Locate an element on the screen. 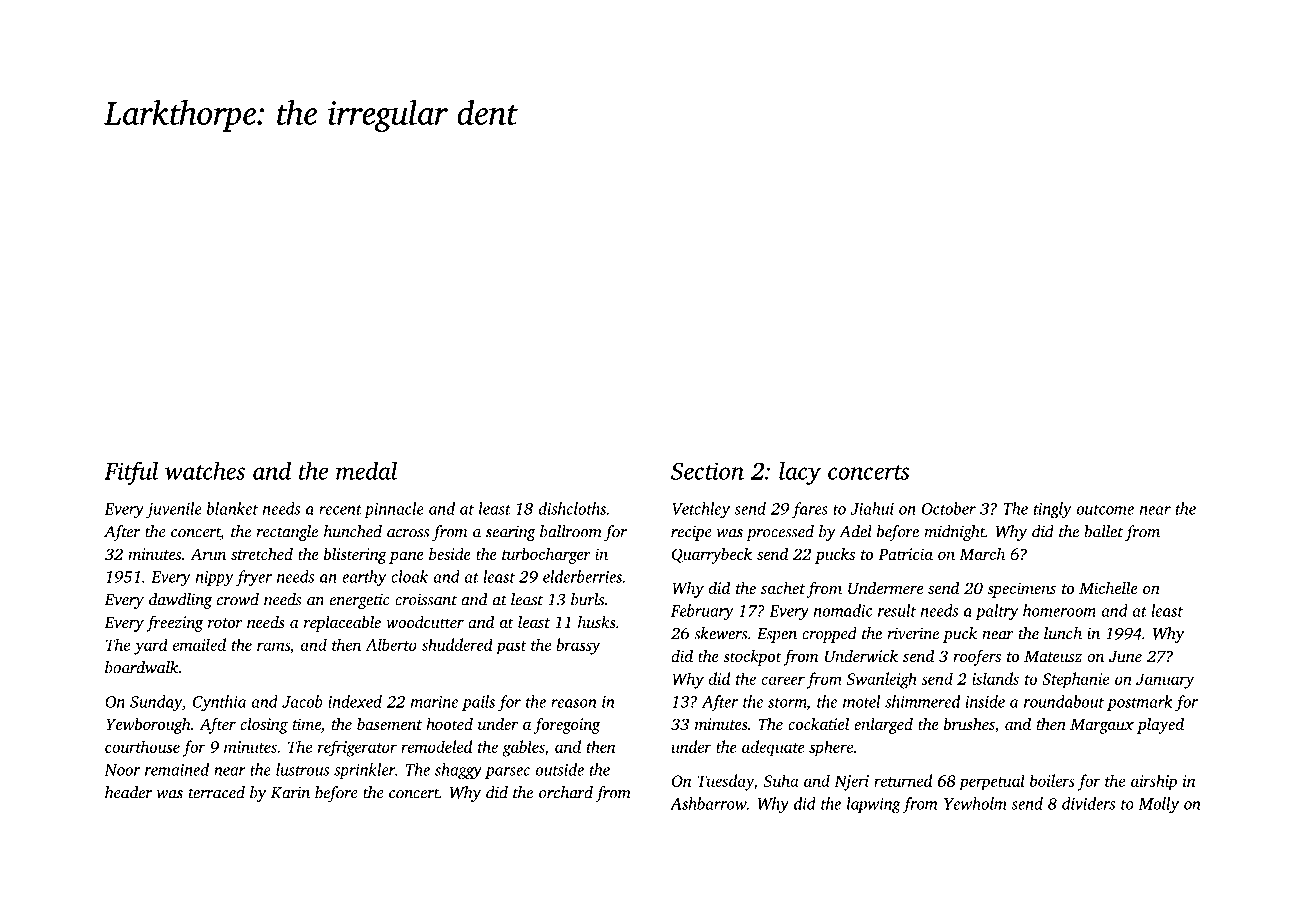 This screenshot has height=924, width=1308. lunch is located at coordinates (1063, 633).
